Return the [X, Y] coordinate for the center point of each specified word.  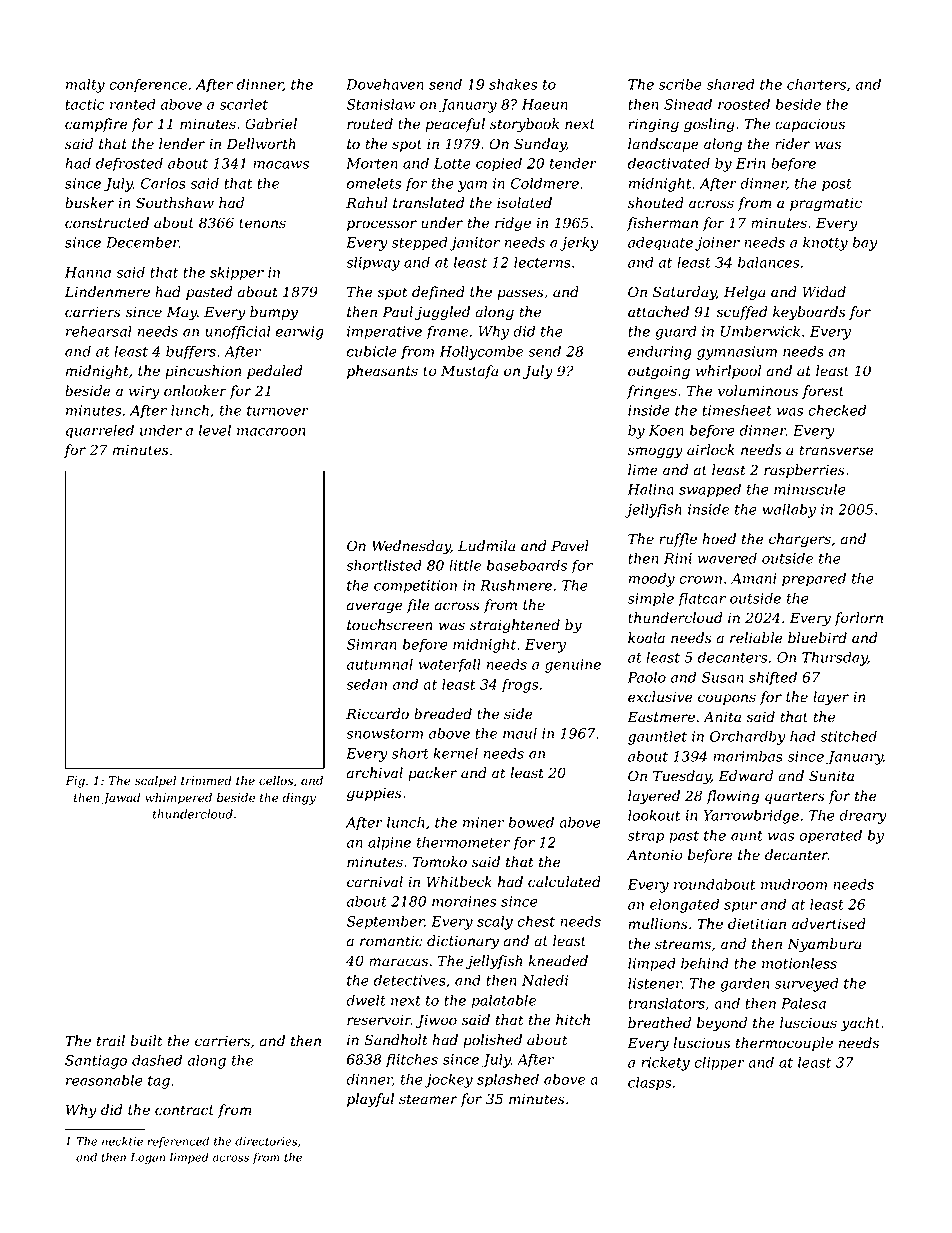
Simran [372, 644]
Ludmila [486, 546]
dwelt [366, 1000]
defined [438, 293]
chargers [800, 540]
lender [182, 144]
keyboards [809, 313]
